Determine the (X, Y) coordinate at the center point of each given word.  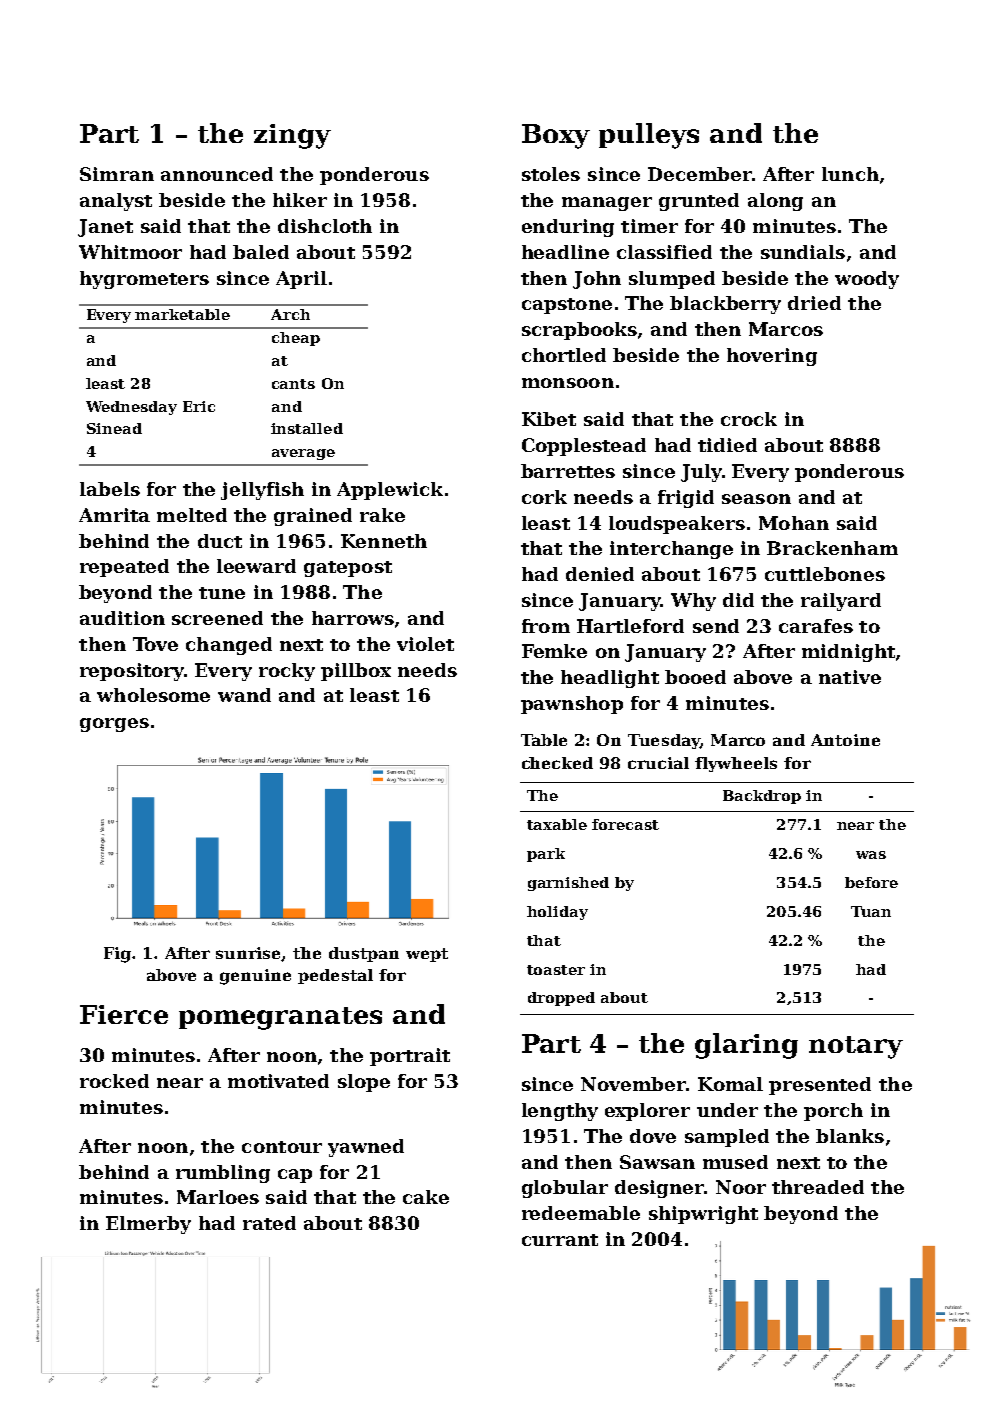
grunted (699, 202)
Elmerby (148, 1225)
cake (426, 1197)
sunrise (249, 954)
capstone (567, 306)
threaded (818, 1187)
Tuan (871, 911)
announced (217, 174)
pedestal (335, 976)
